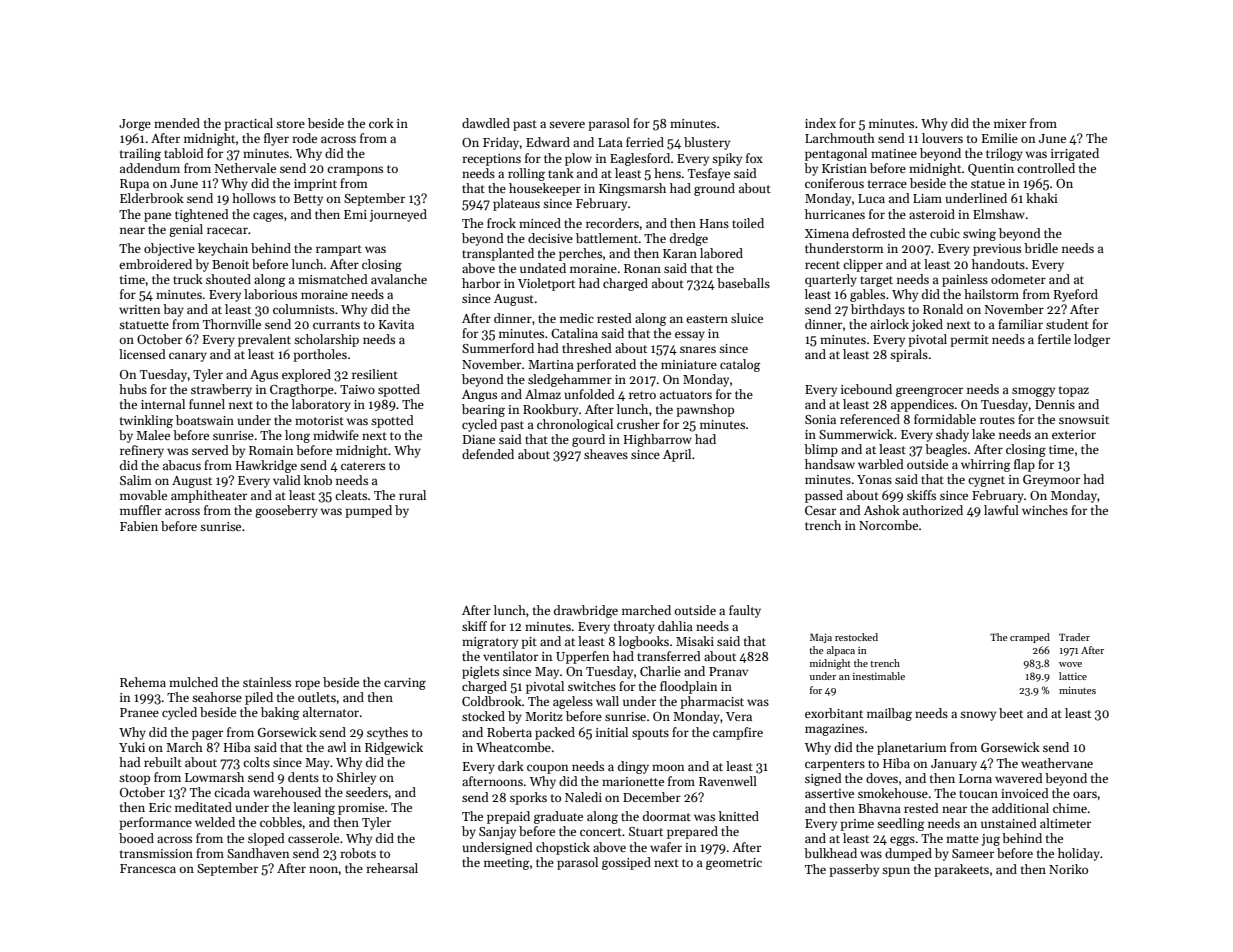 This page has width=1233, height=952. Describe the element at coordinates (1010, 123) in the page. I see `mixer` at that location.
